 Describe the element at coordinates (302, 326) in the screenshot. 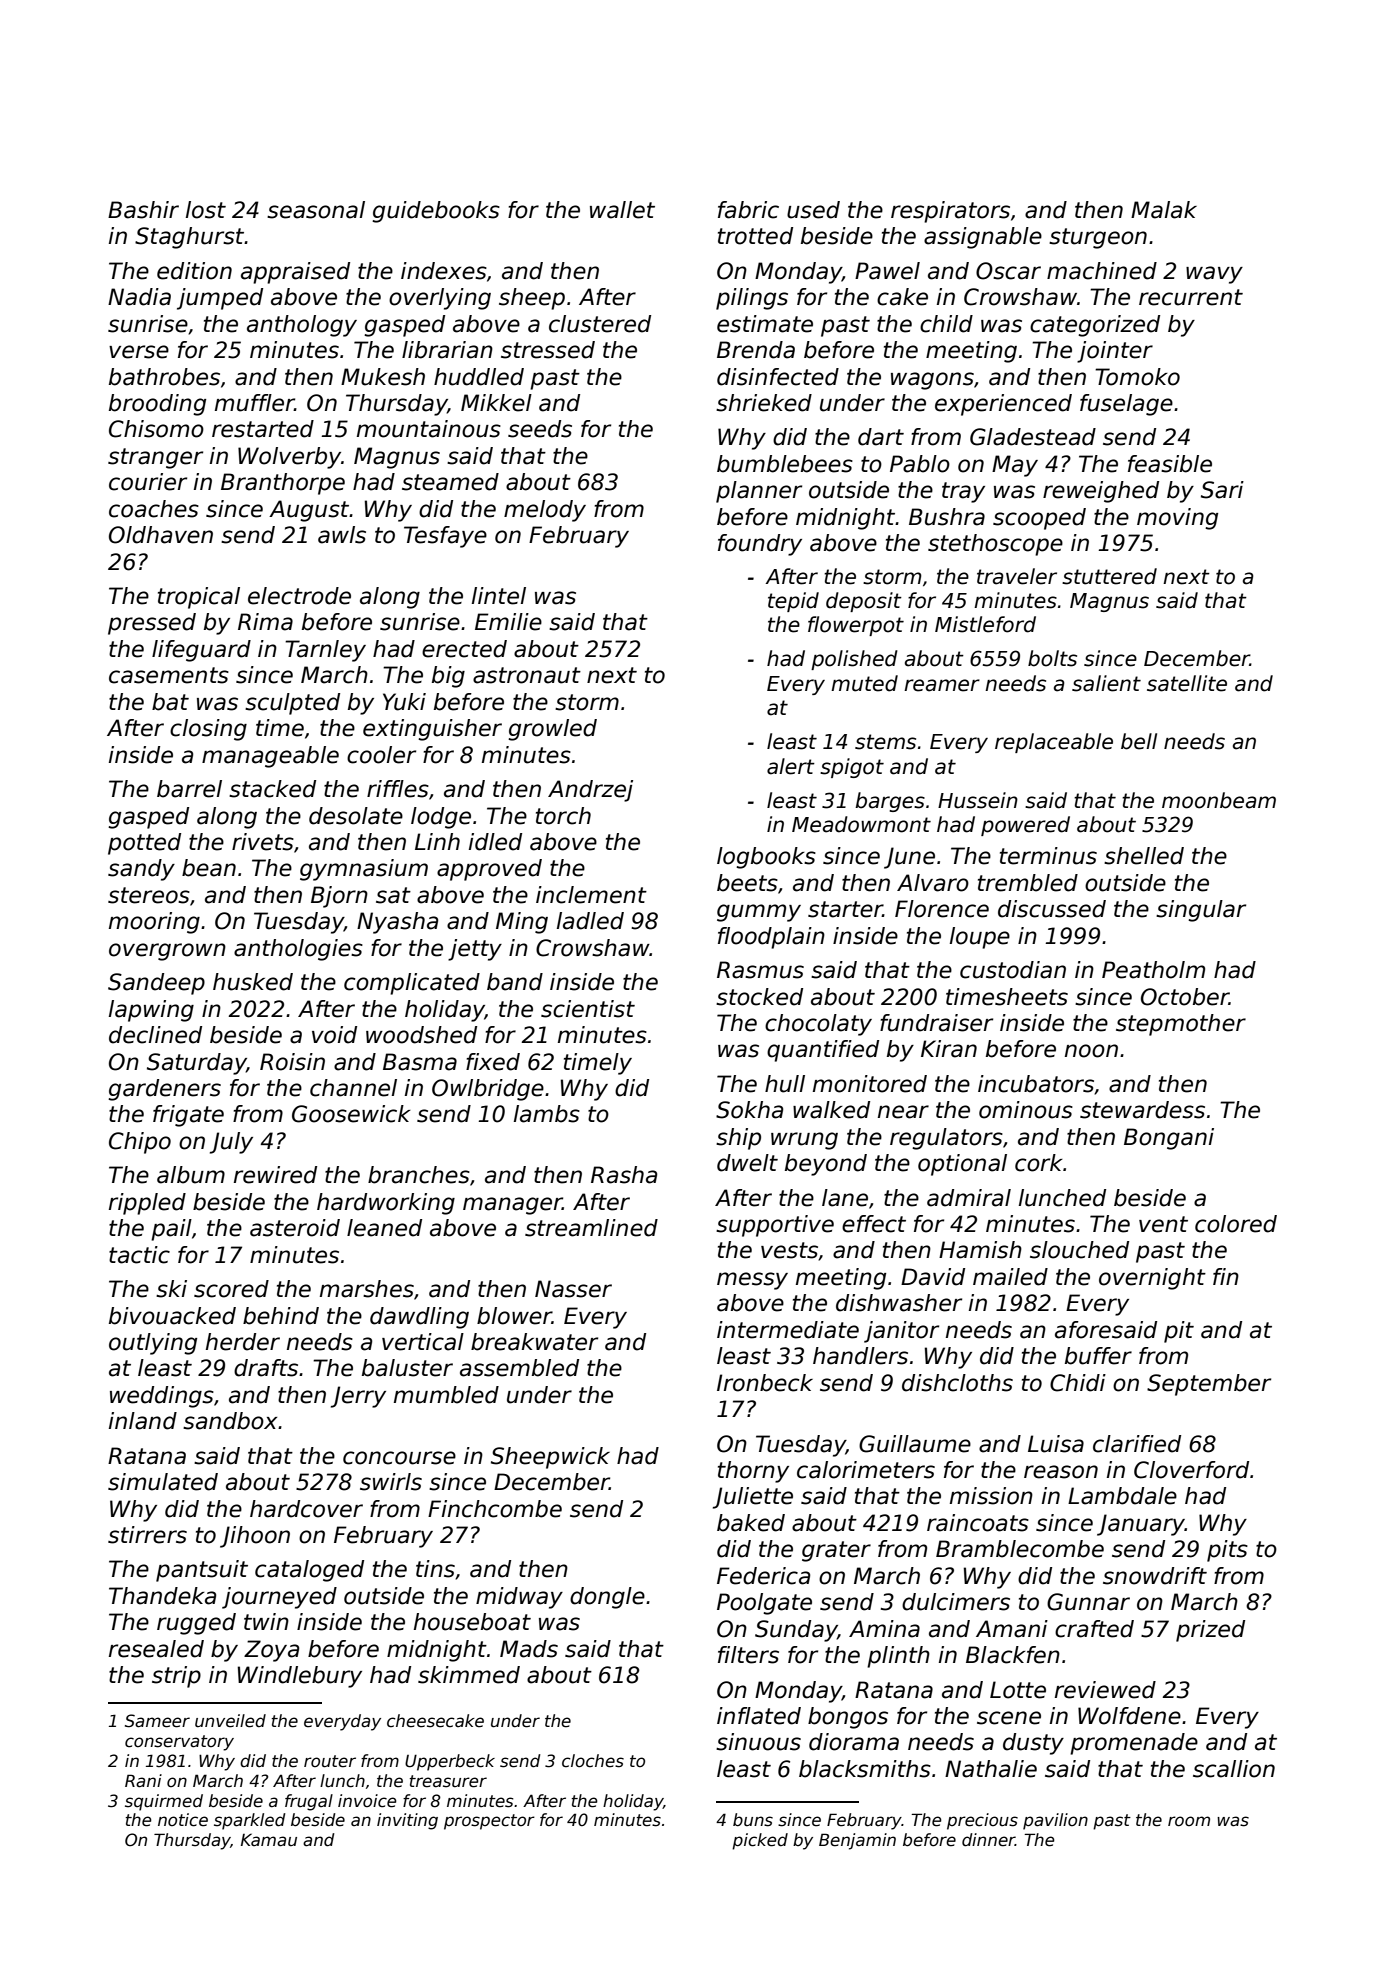

I see `anthology` at that location.
